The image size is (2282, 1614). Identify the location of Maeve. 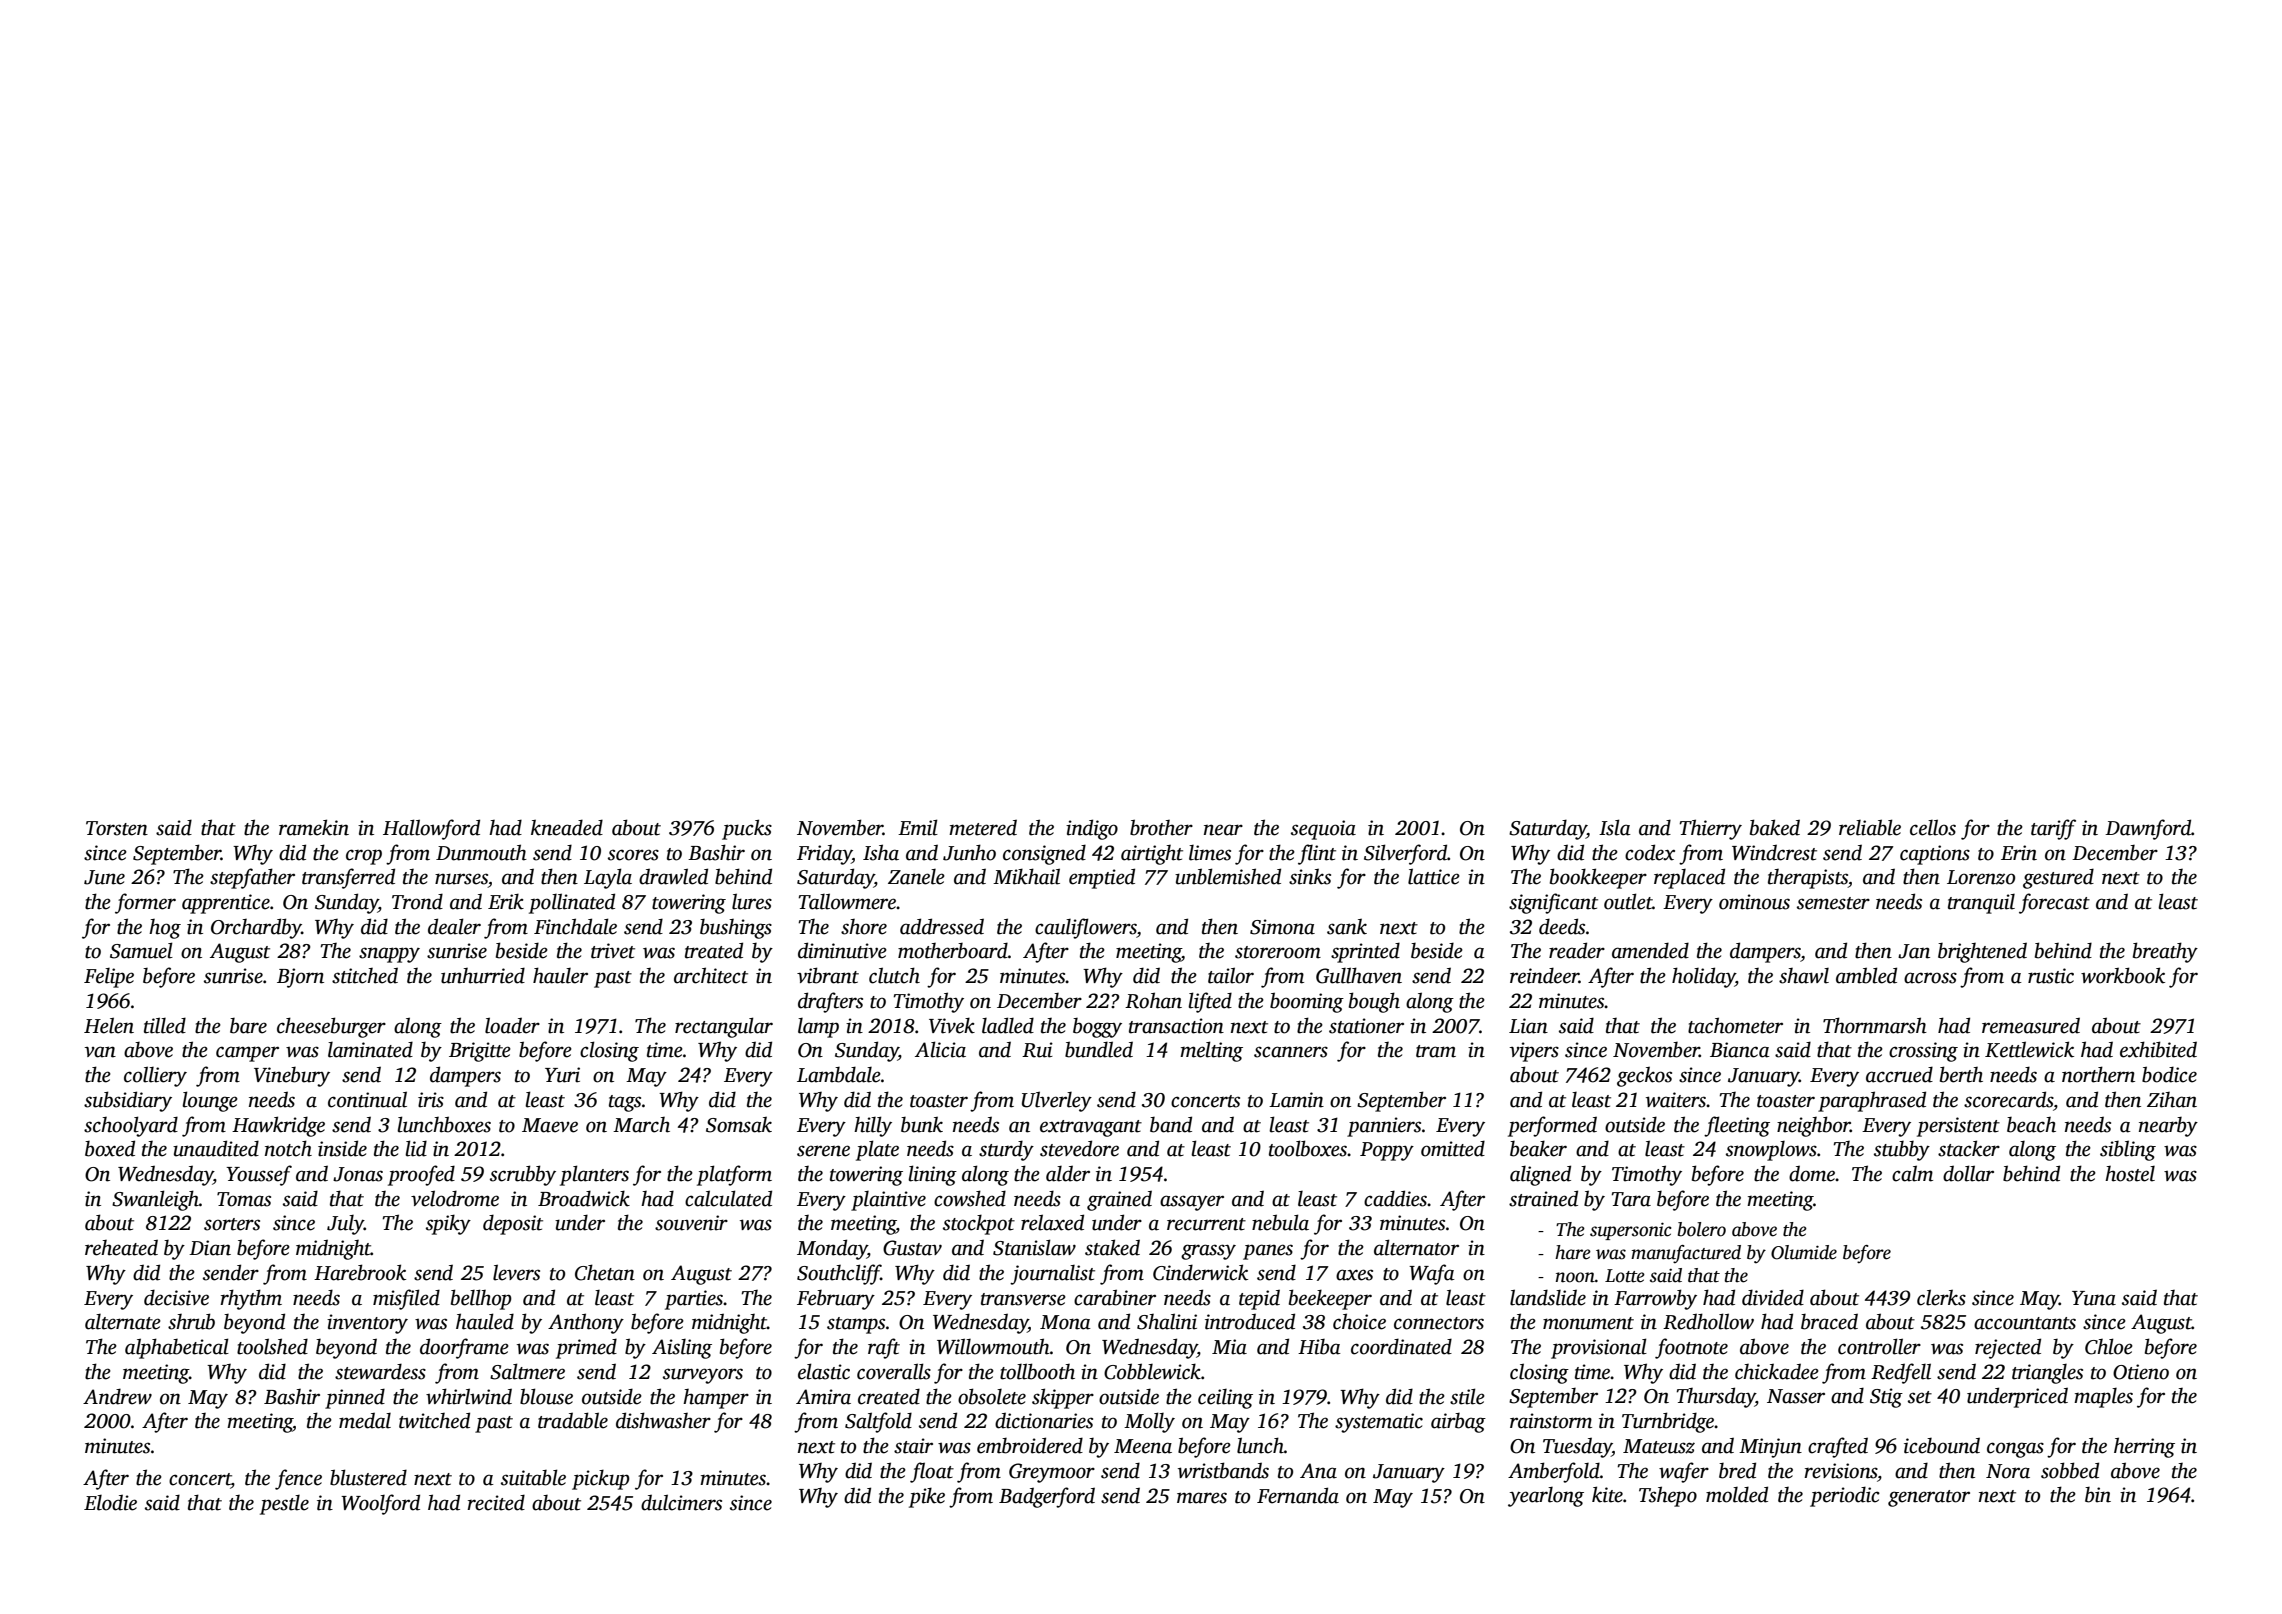
(550, 1125).
